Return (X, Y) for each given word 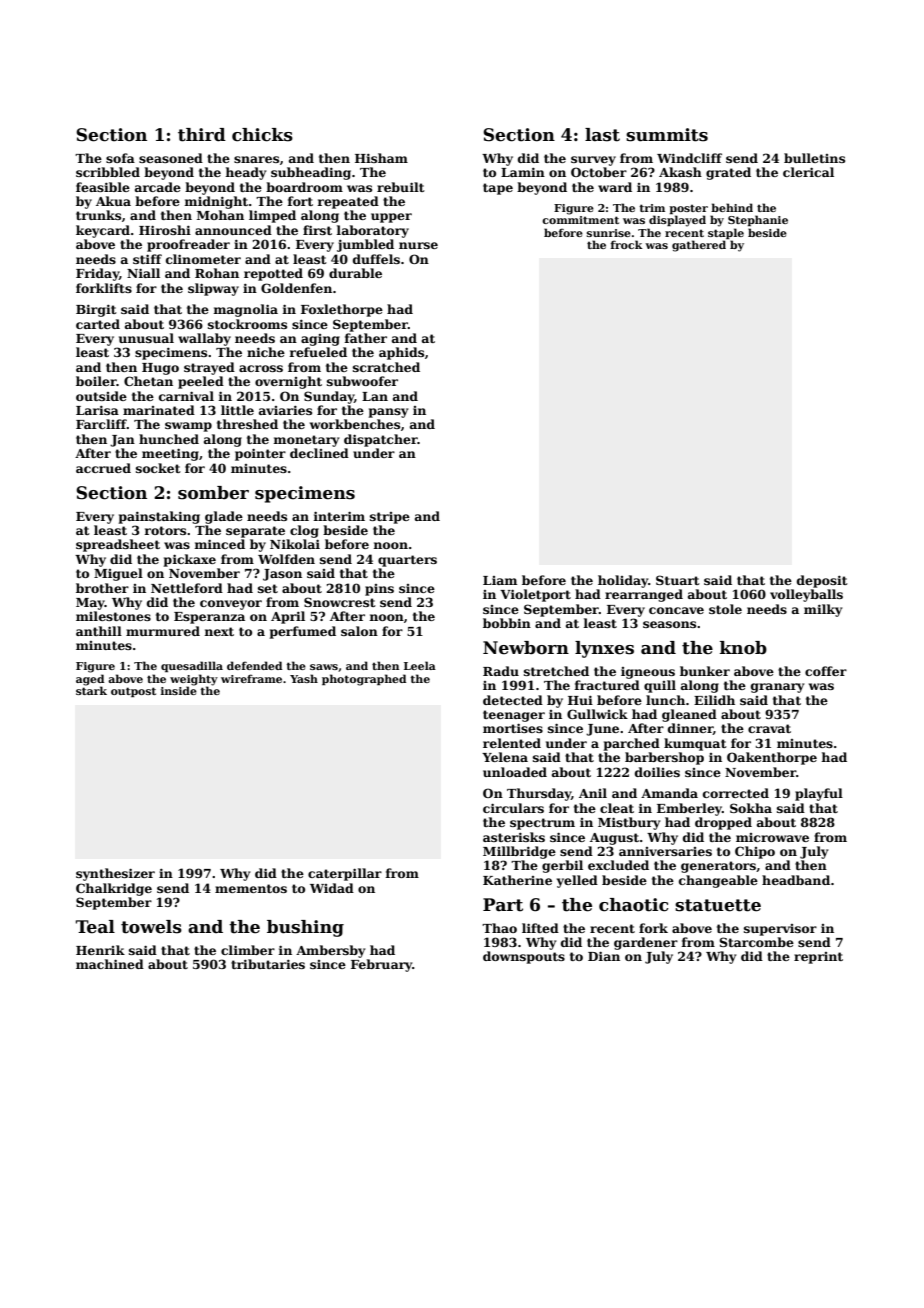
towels (151, 927)
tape (498, 189)
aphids (401, 353)
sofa (120, 158)
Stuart (678, 580)
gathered (699, 246)
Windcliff (689, 158)
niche (266, 352)
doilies (657, 772)
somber (213, 493)
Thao (499, 928)
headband (796, 880)
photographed (364, 680)
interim (339, 516)
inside (179, 690)
